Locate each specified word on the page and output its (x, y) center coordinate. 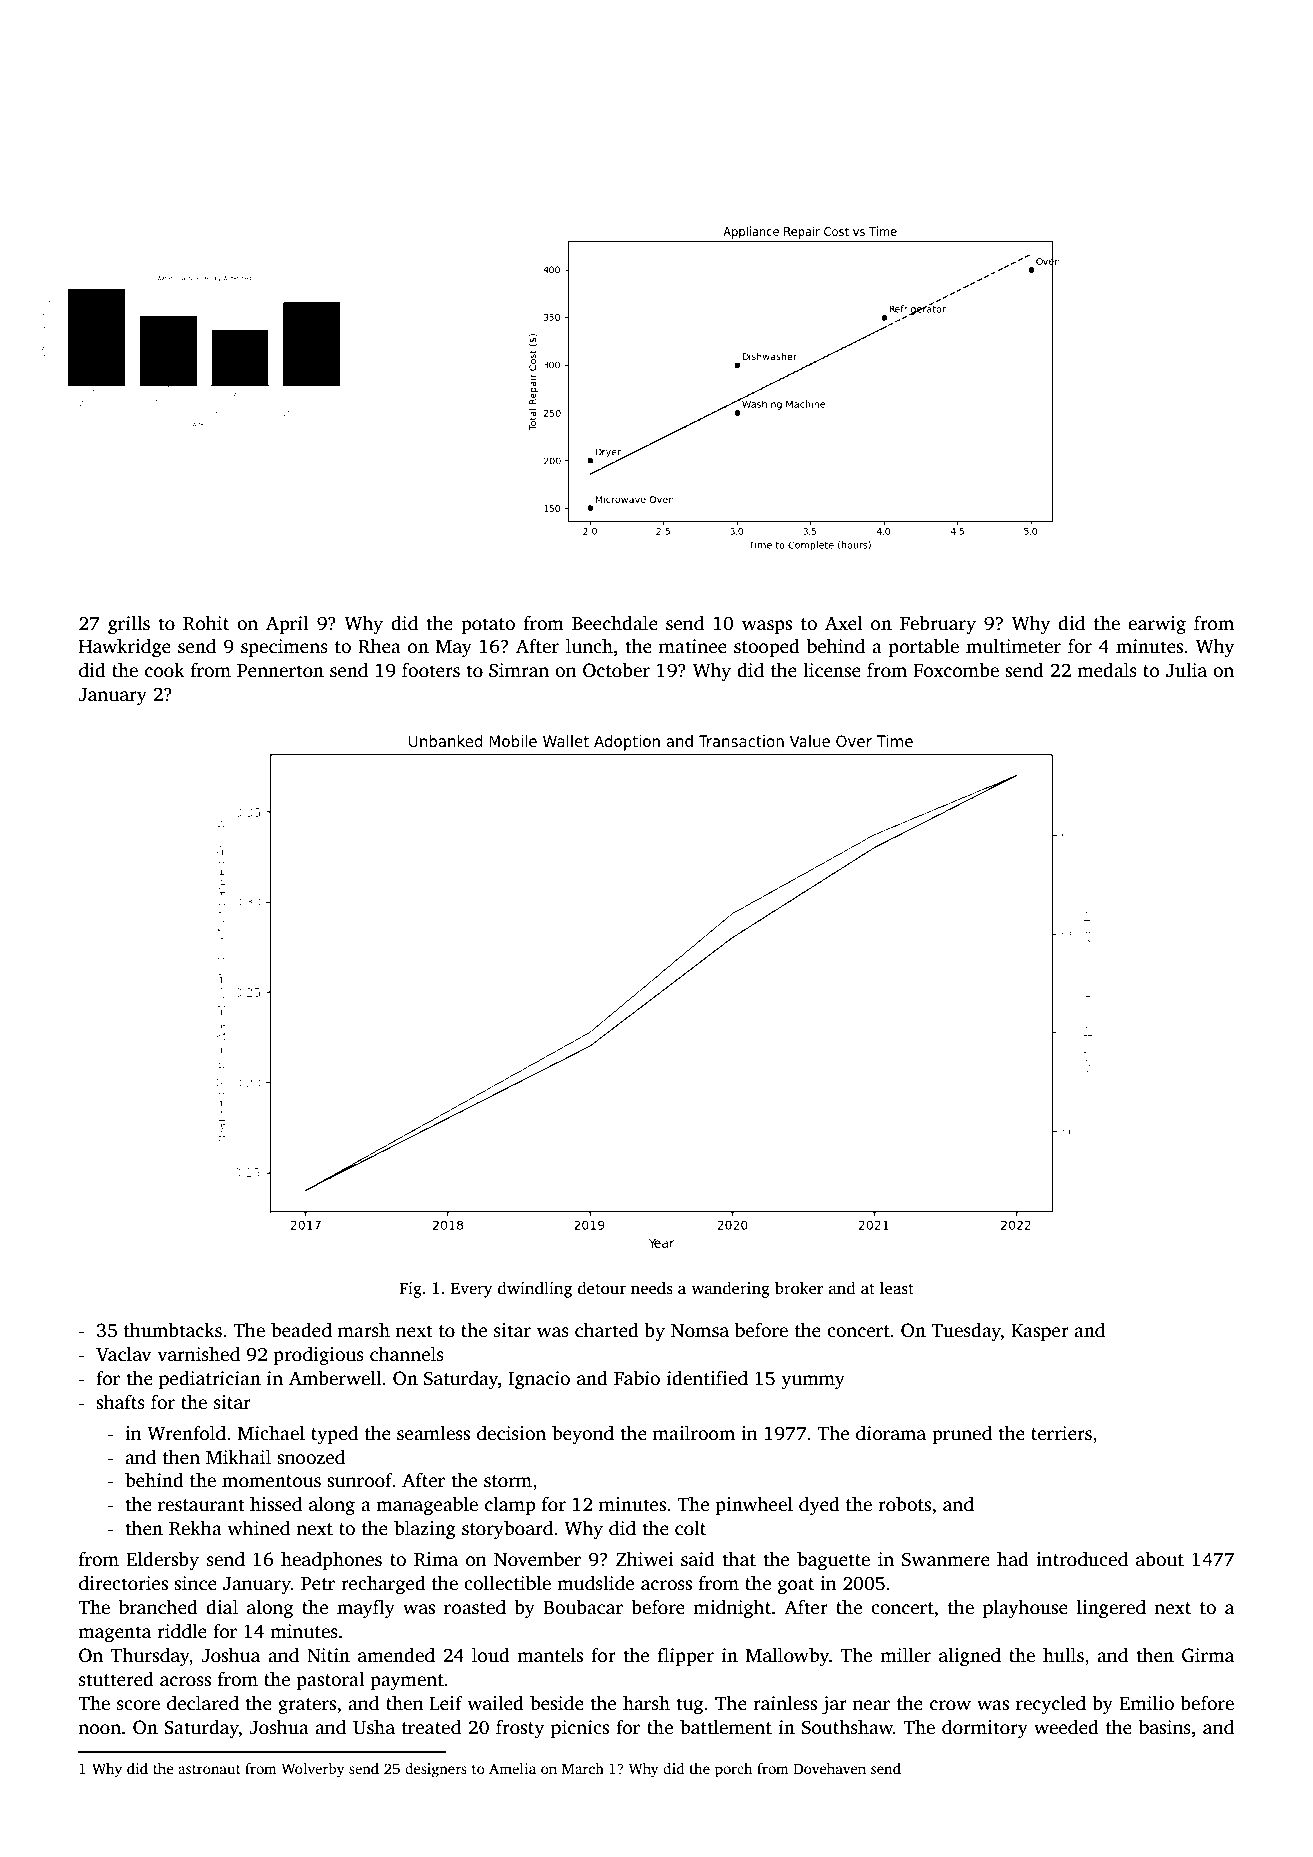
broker (799, 1288)
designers (436, 1770)
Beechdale (615, 623)
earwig (1157, 625)
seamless (433, 1433)
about (1160, 1559)
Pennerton (280, 671)
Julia (1186, 670)
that (739, 1559)
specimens (284, 648)
